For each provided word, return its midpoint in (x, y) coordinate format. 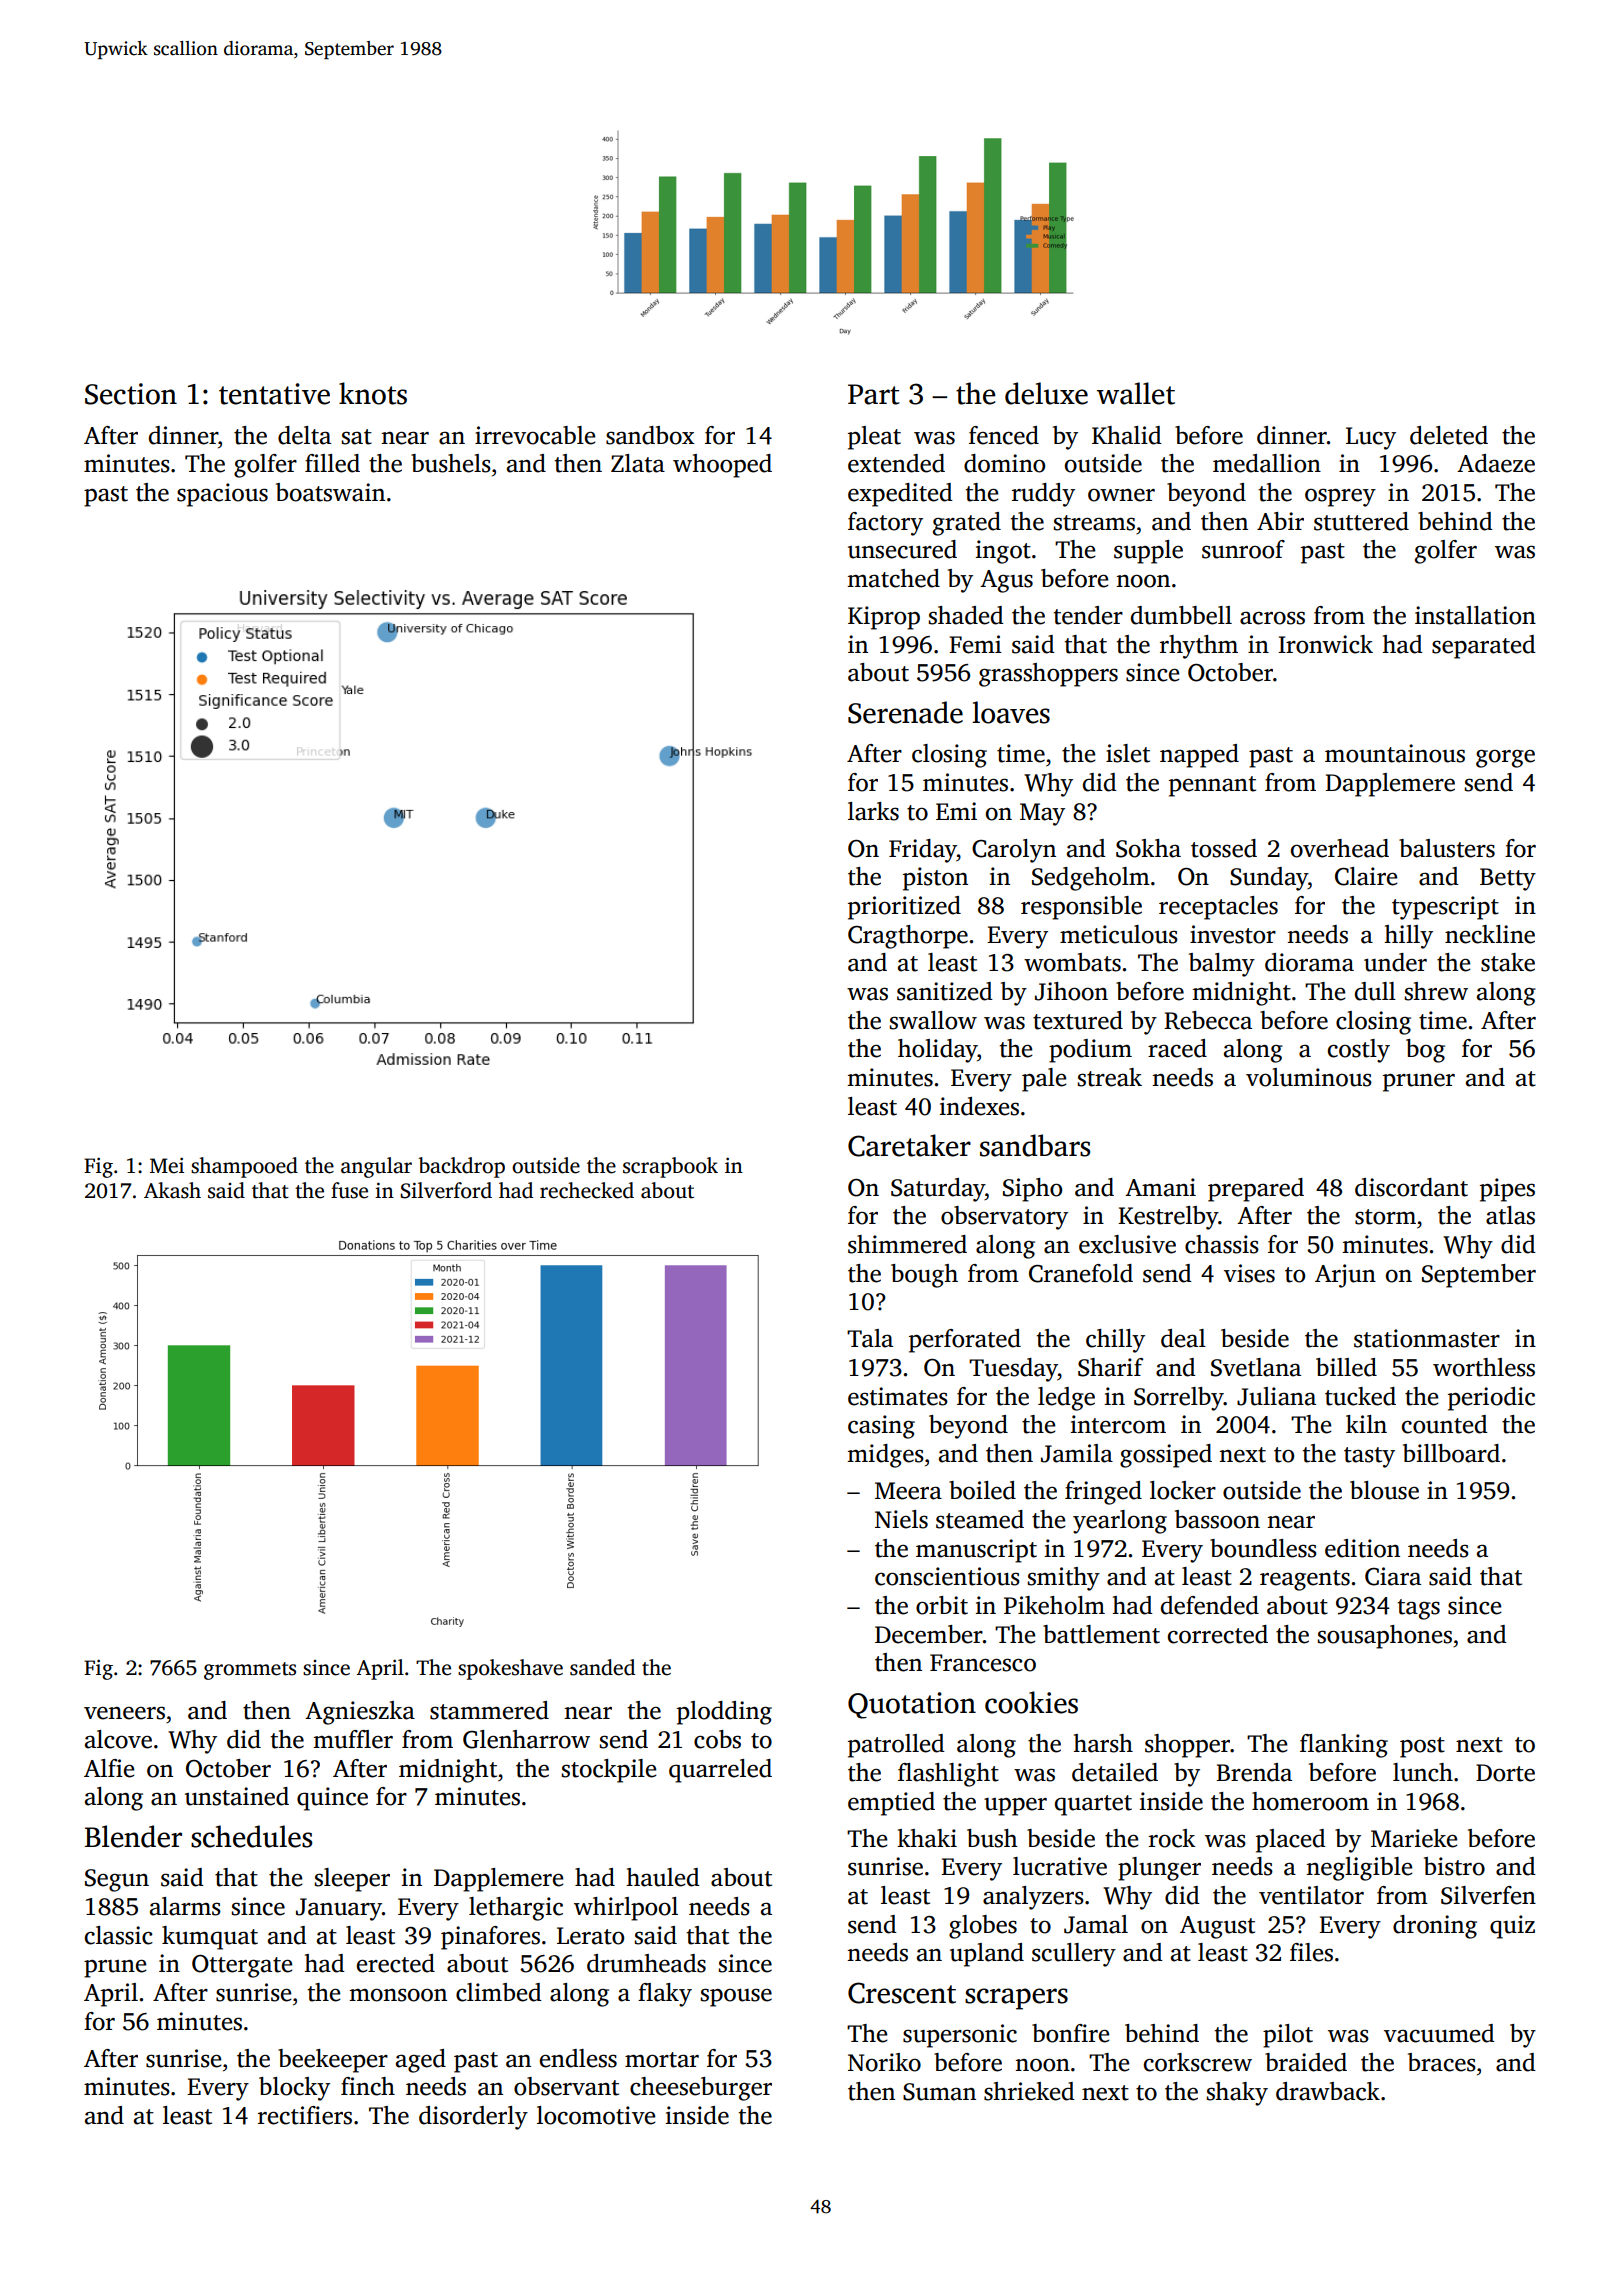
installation (1475, 615)
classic (119, 1935)
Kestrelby (1168, 1218)
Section (131, 394)
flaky (665, 1995)
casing (881, 1427)
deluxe (1046, 393)
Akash (172, 1190)
